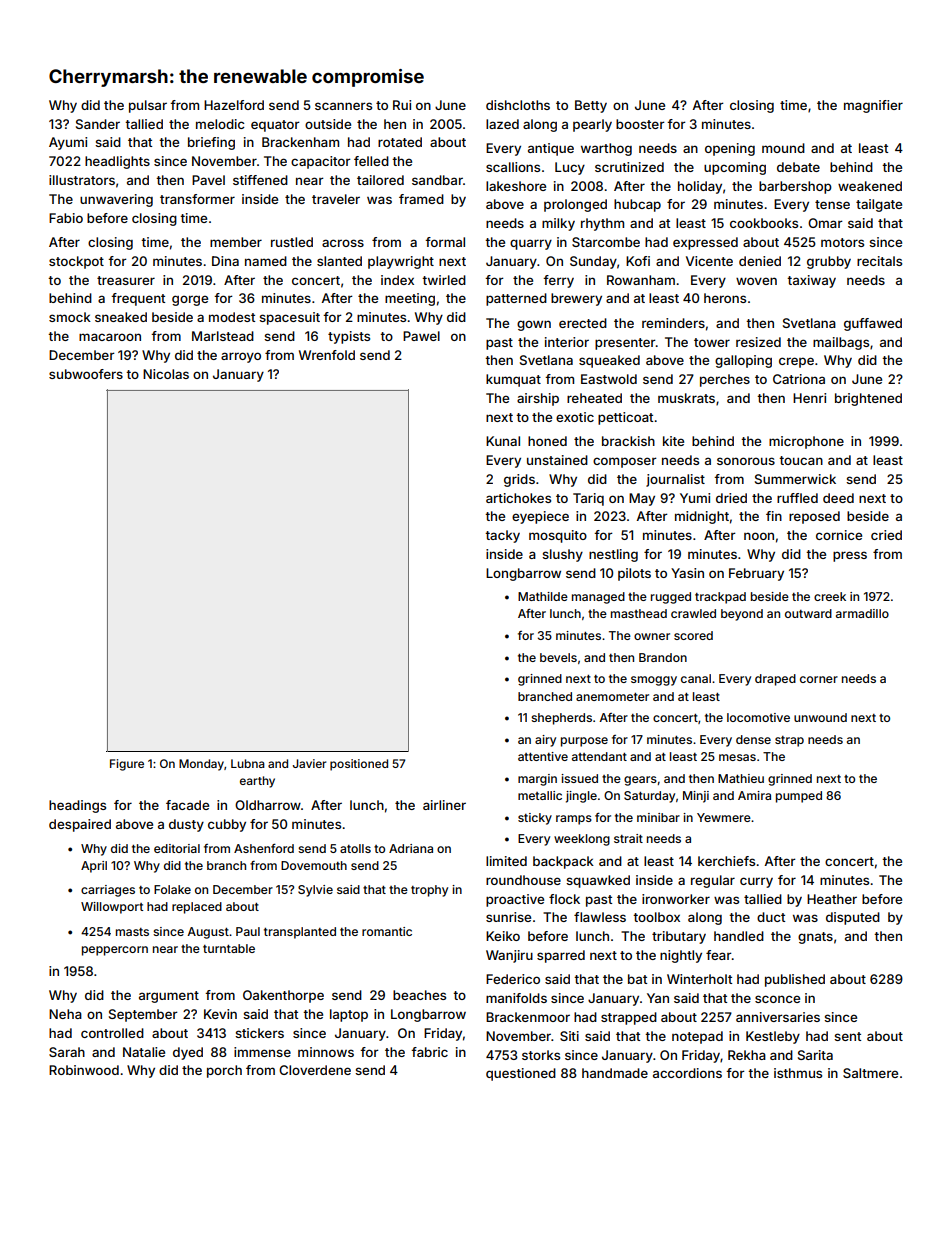 This screenshot has width=952, height=1233. What do you see at coordinates (300, 933) in the screenshot?
I see `transplanted` at bounding box center [300, 933].
